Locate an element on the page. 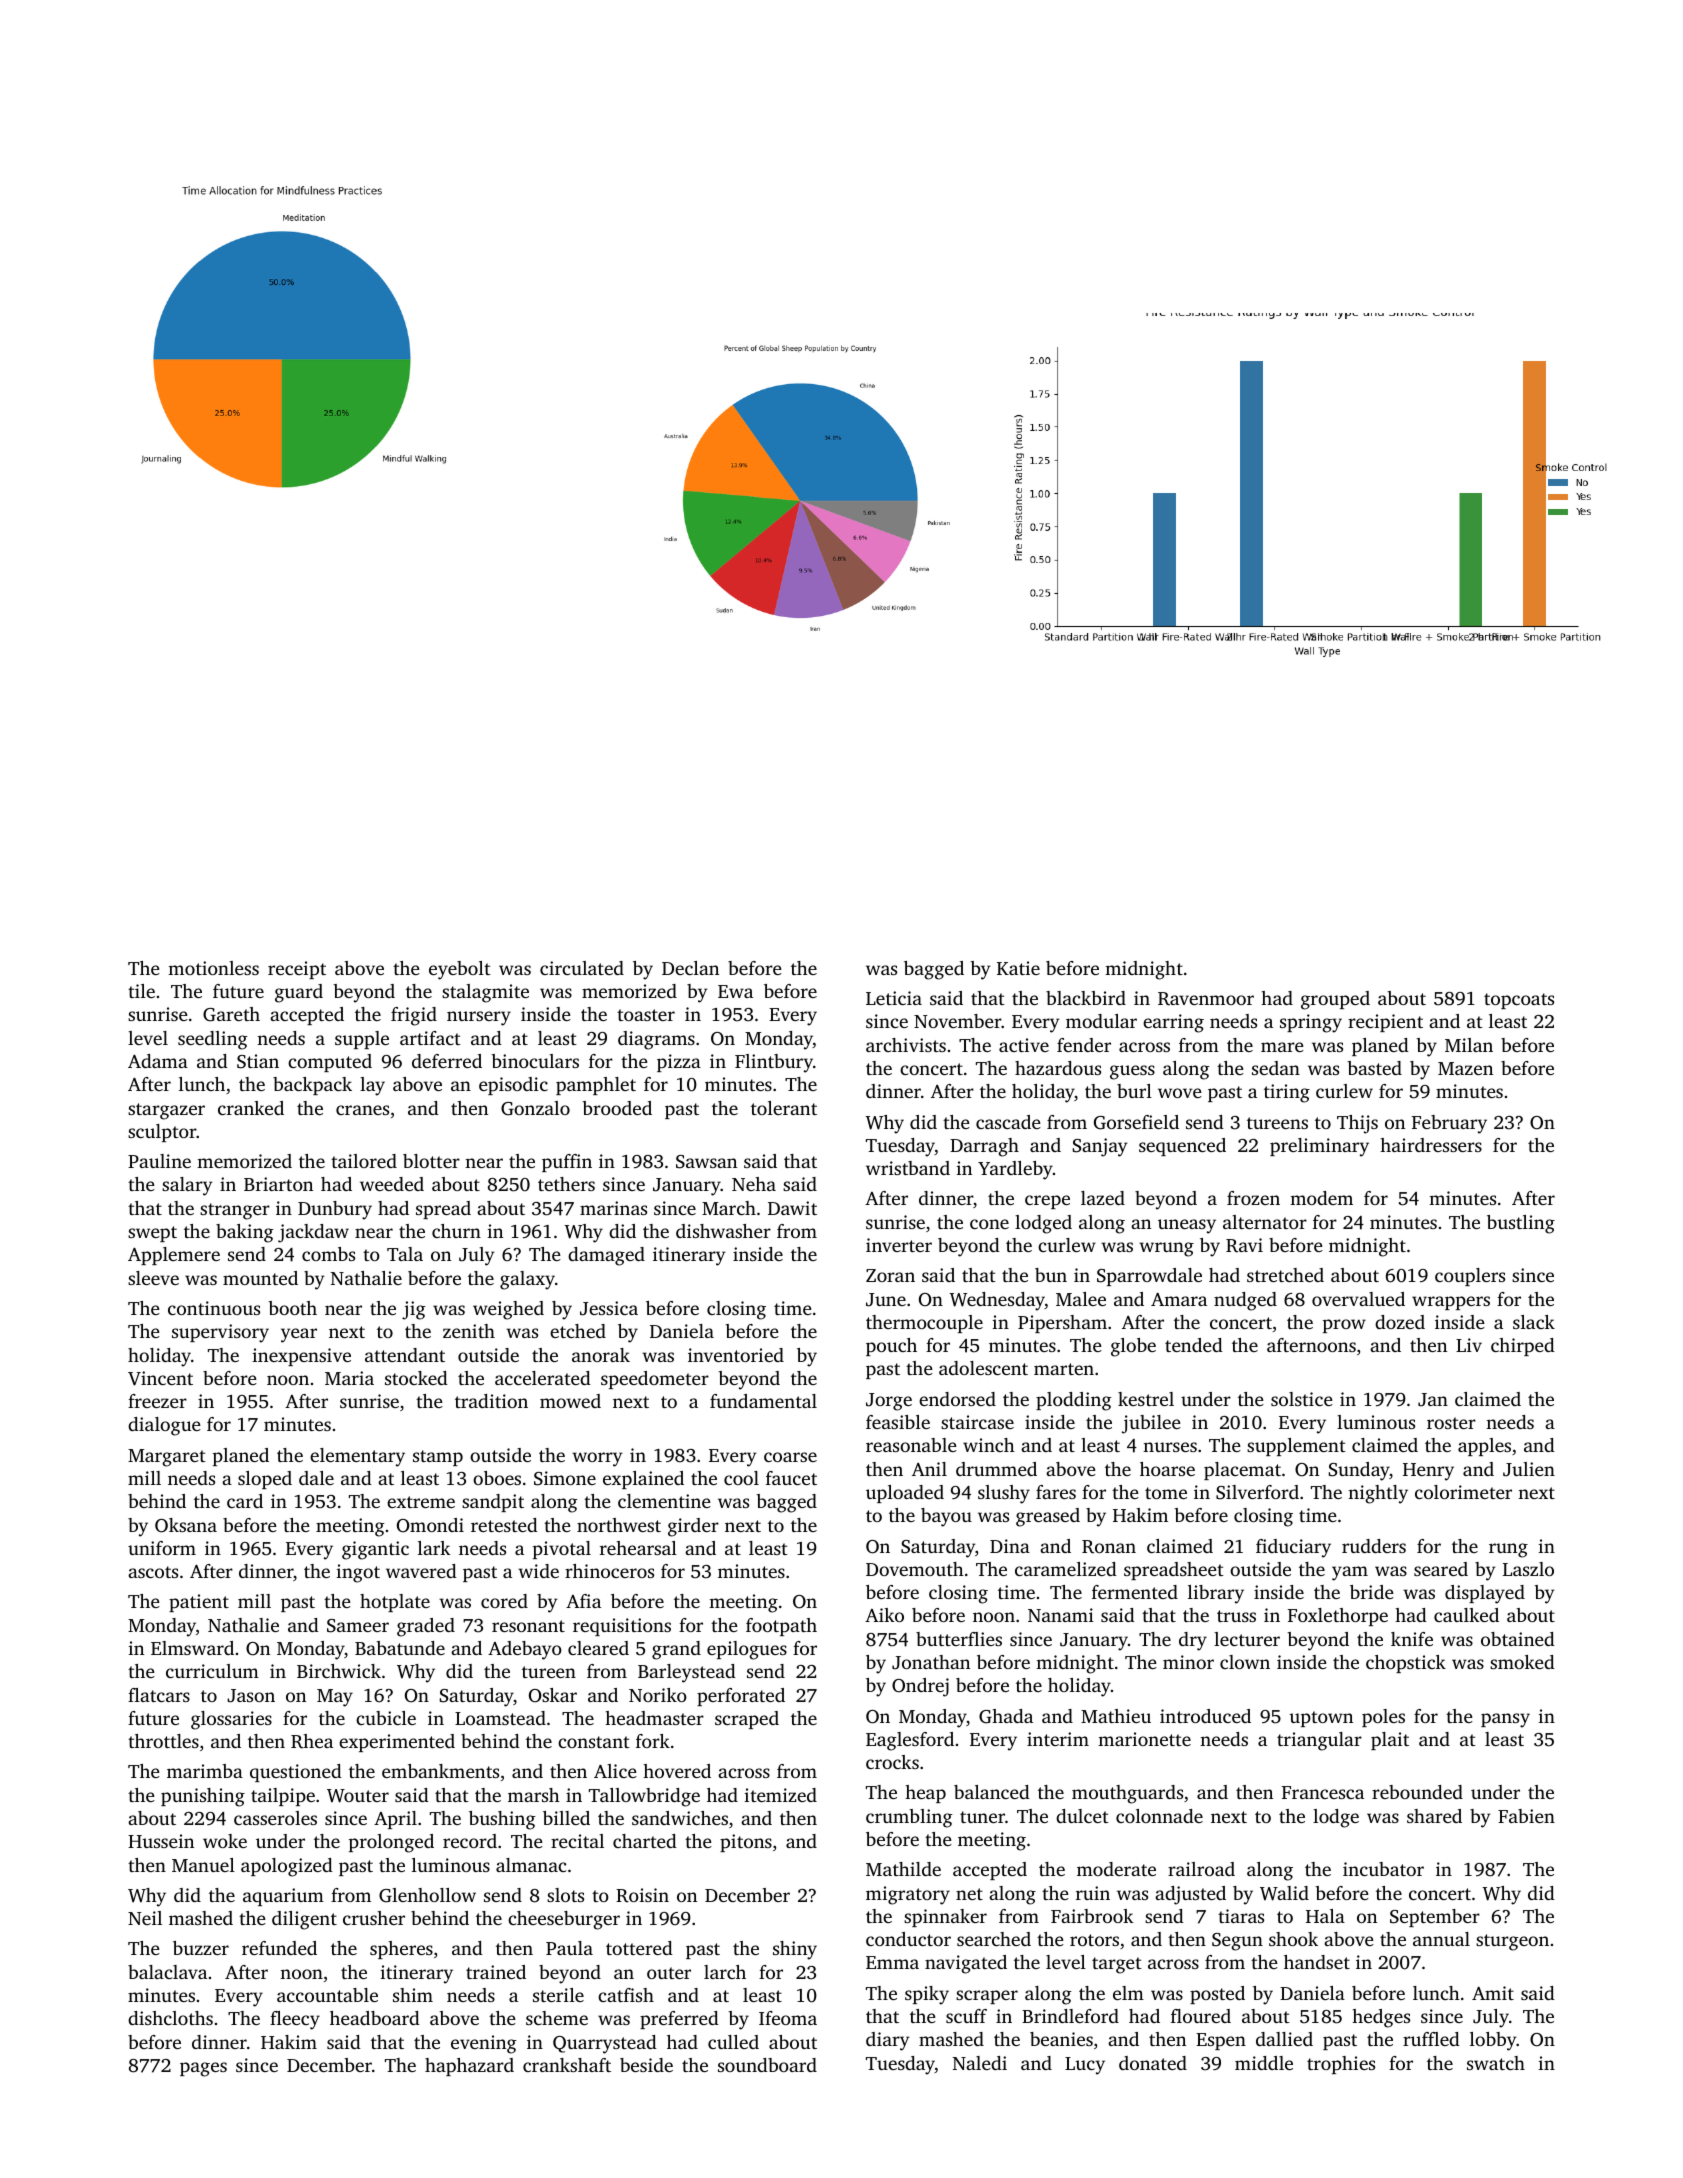  springy is located at coordinates (1311, 1023).
